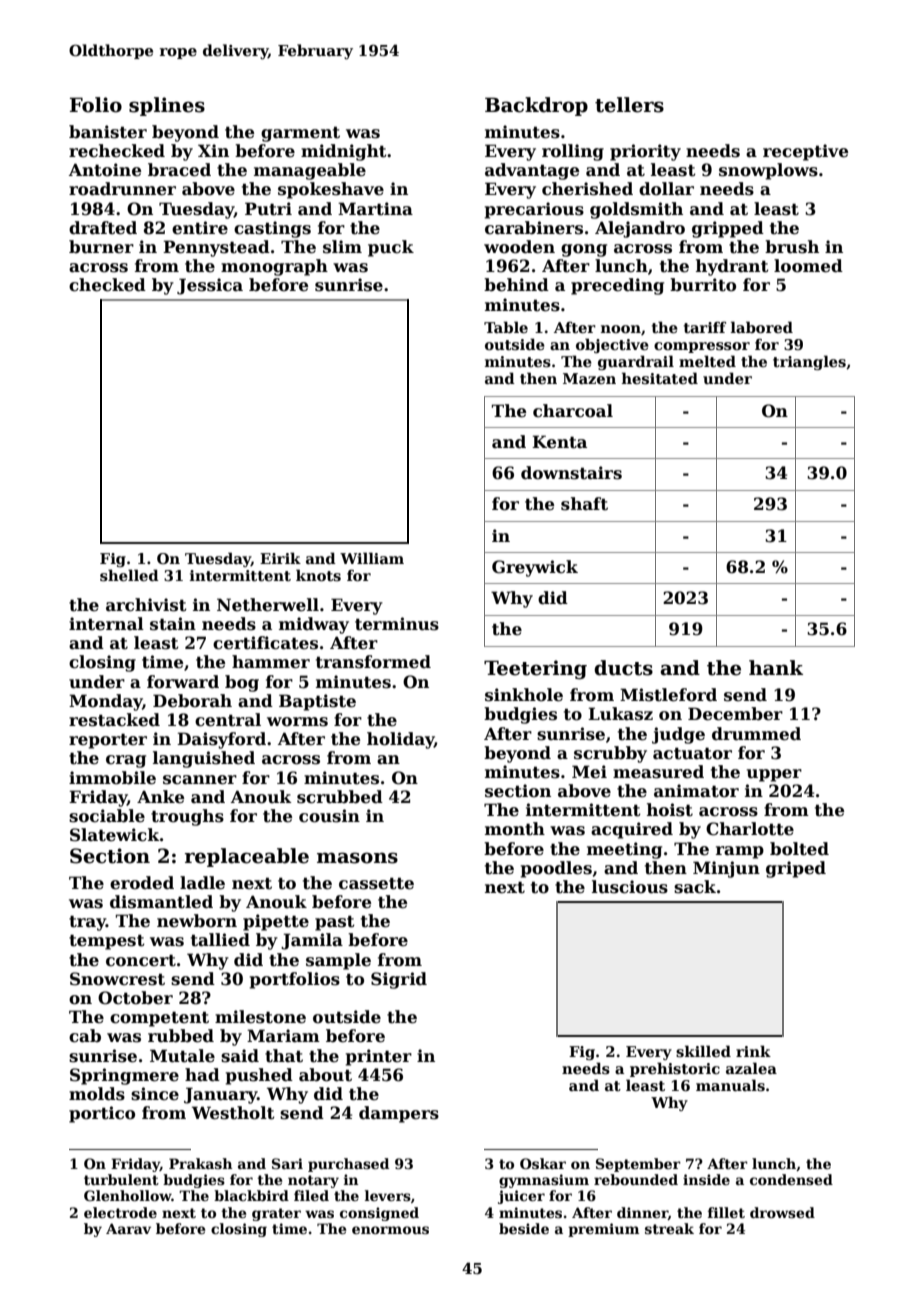  Describe the element at coordinates (276, 1214) in the document. I see `grater` at that location.
